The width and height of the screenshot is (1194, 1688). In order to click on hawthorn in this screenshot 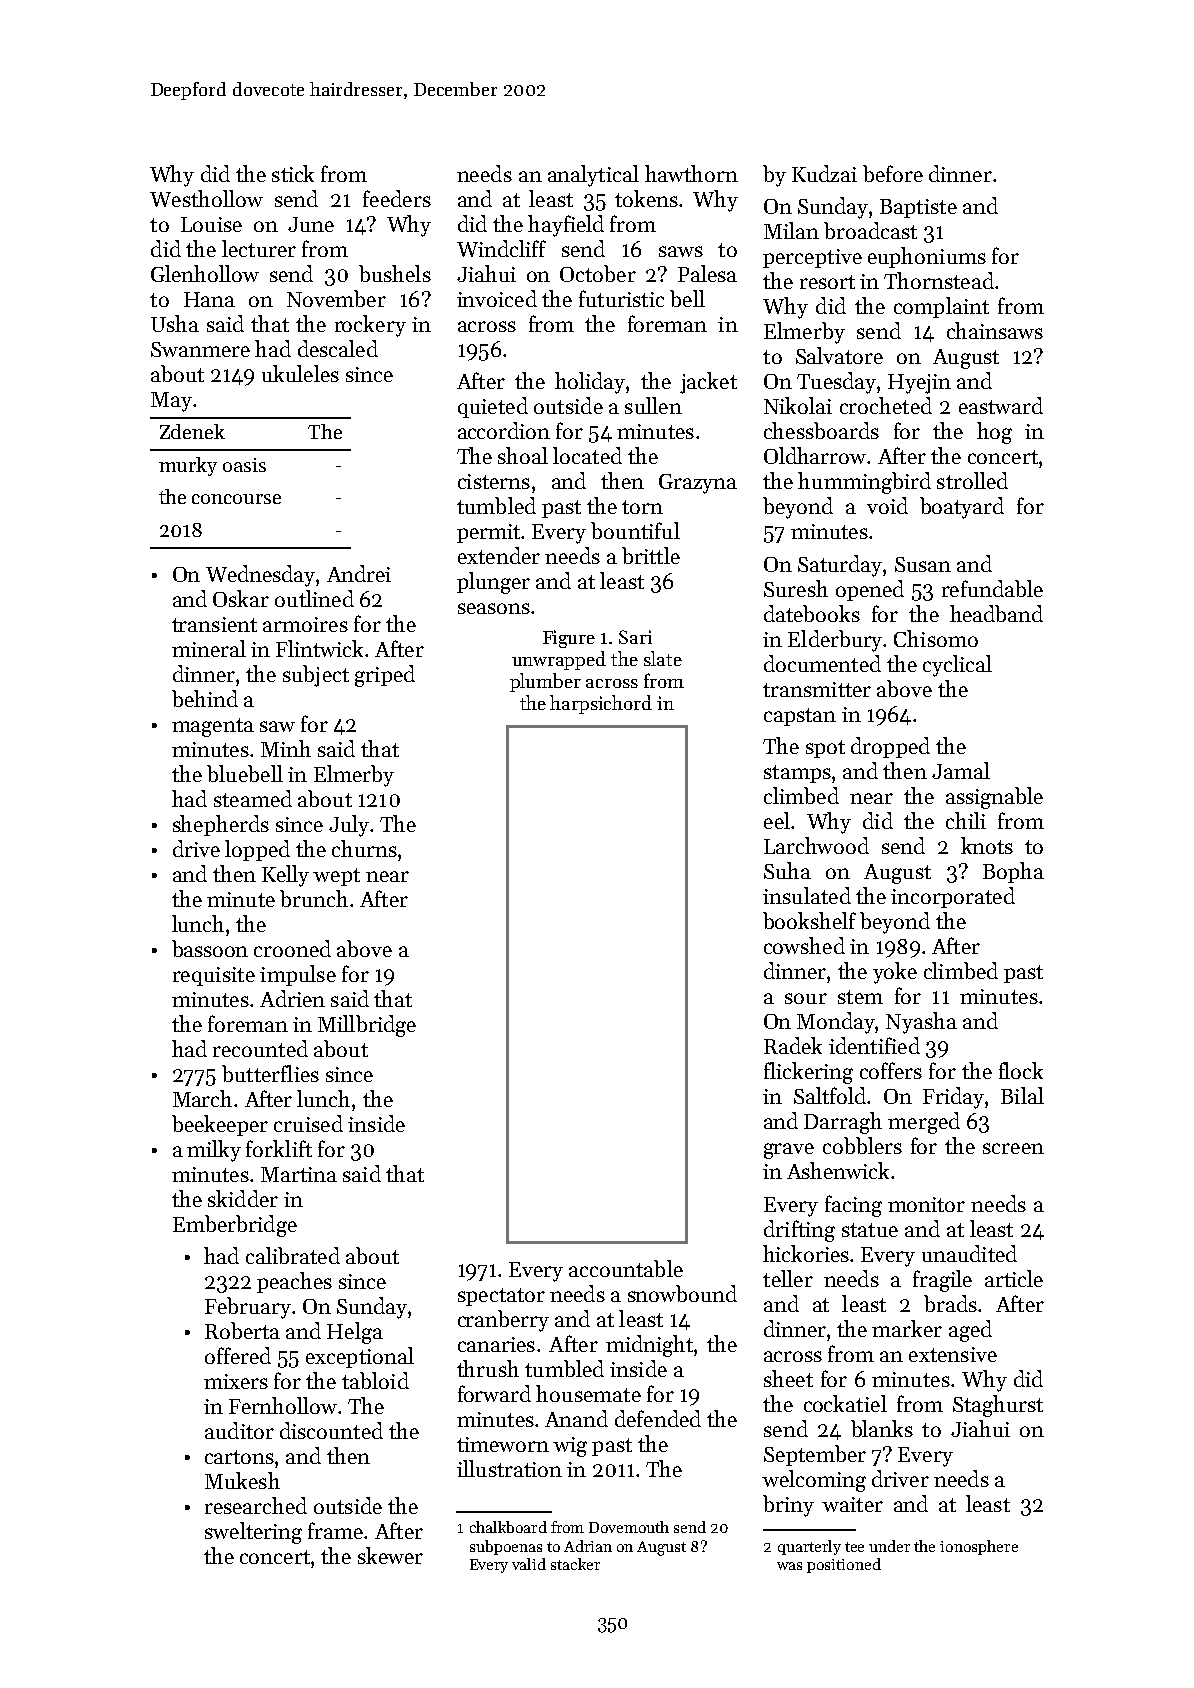, I will do `click(691, 173)`.
